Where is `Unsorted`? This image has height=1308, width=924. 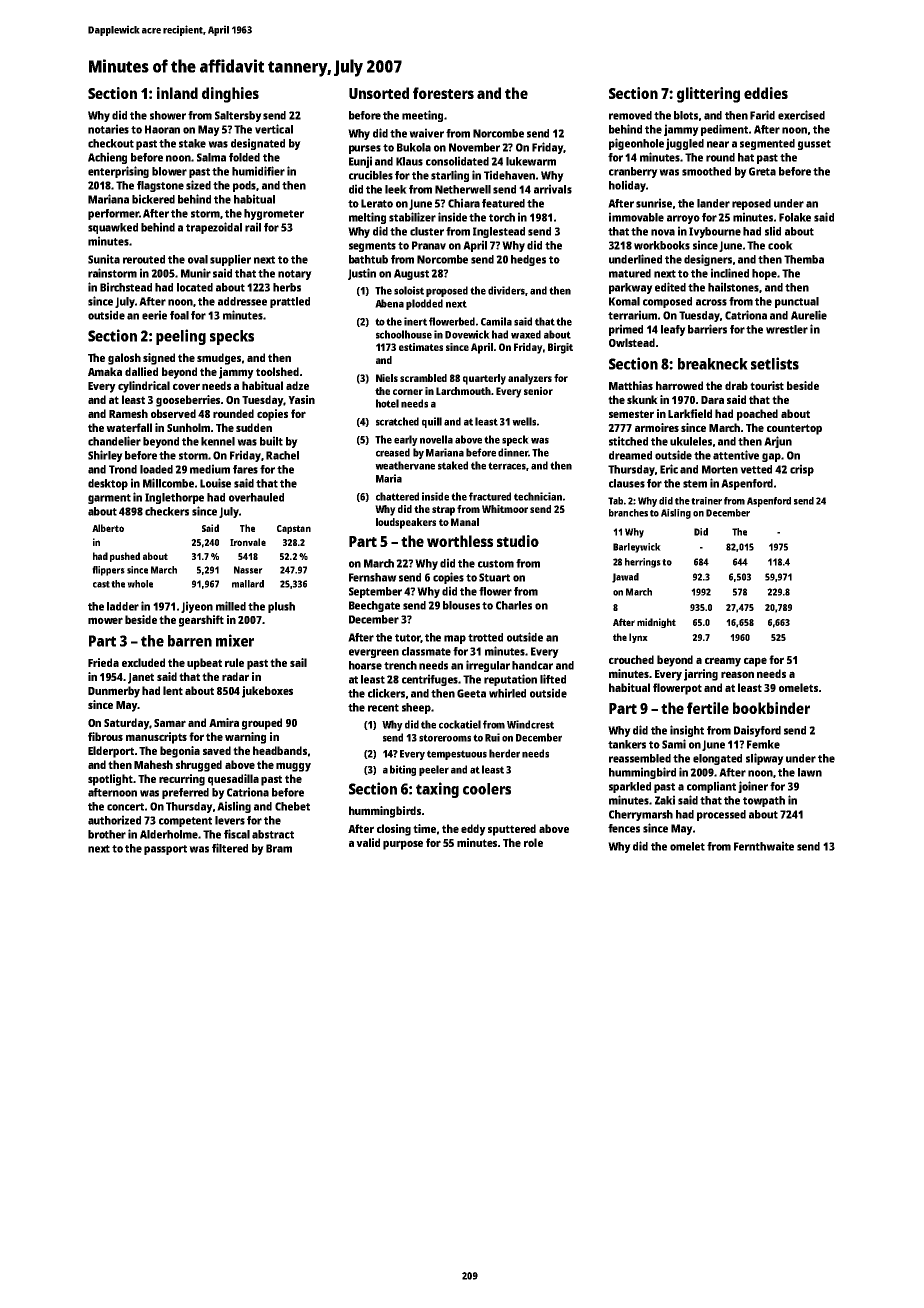 Unsorted is located at coordinates (379, 93).
